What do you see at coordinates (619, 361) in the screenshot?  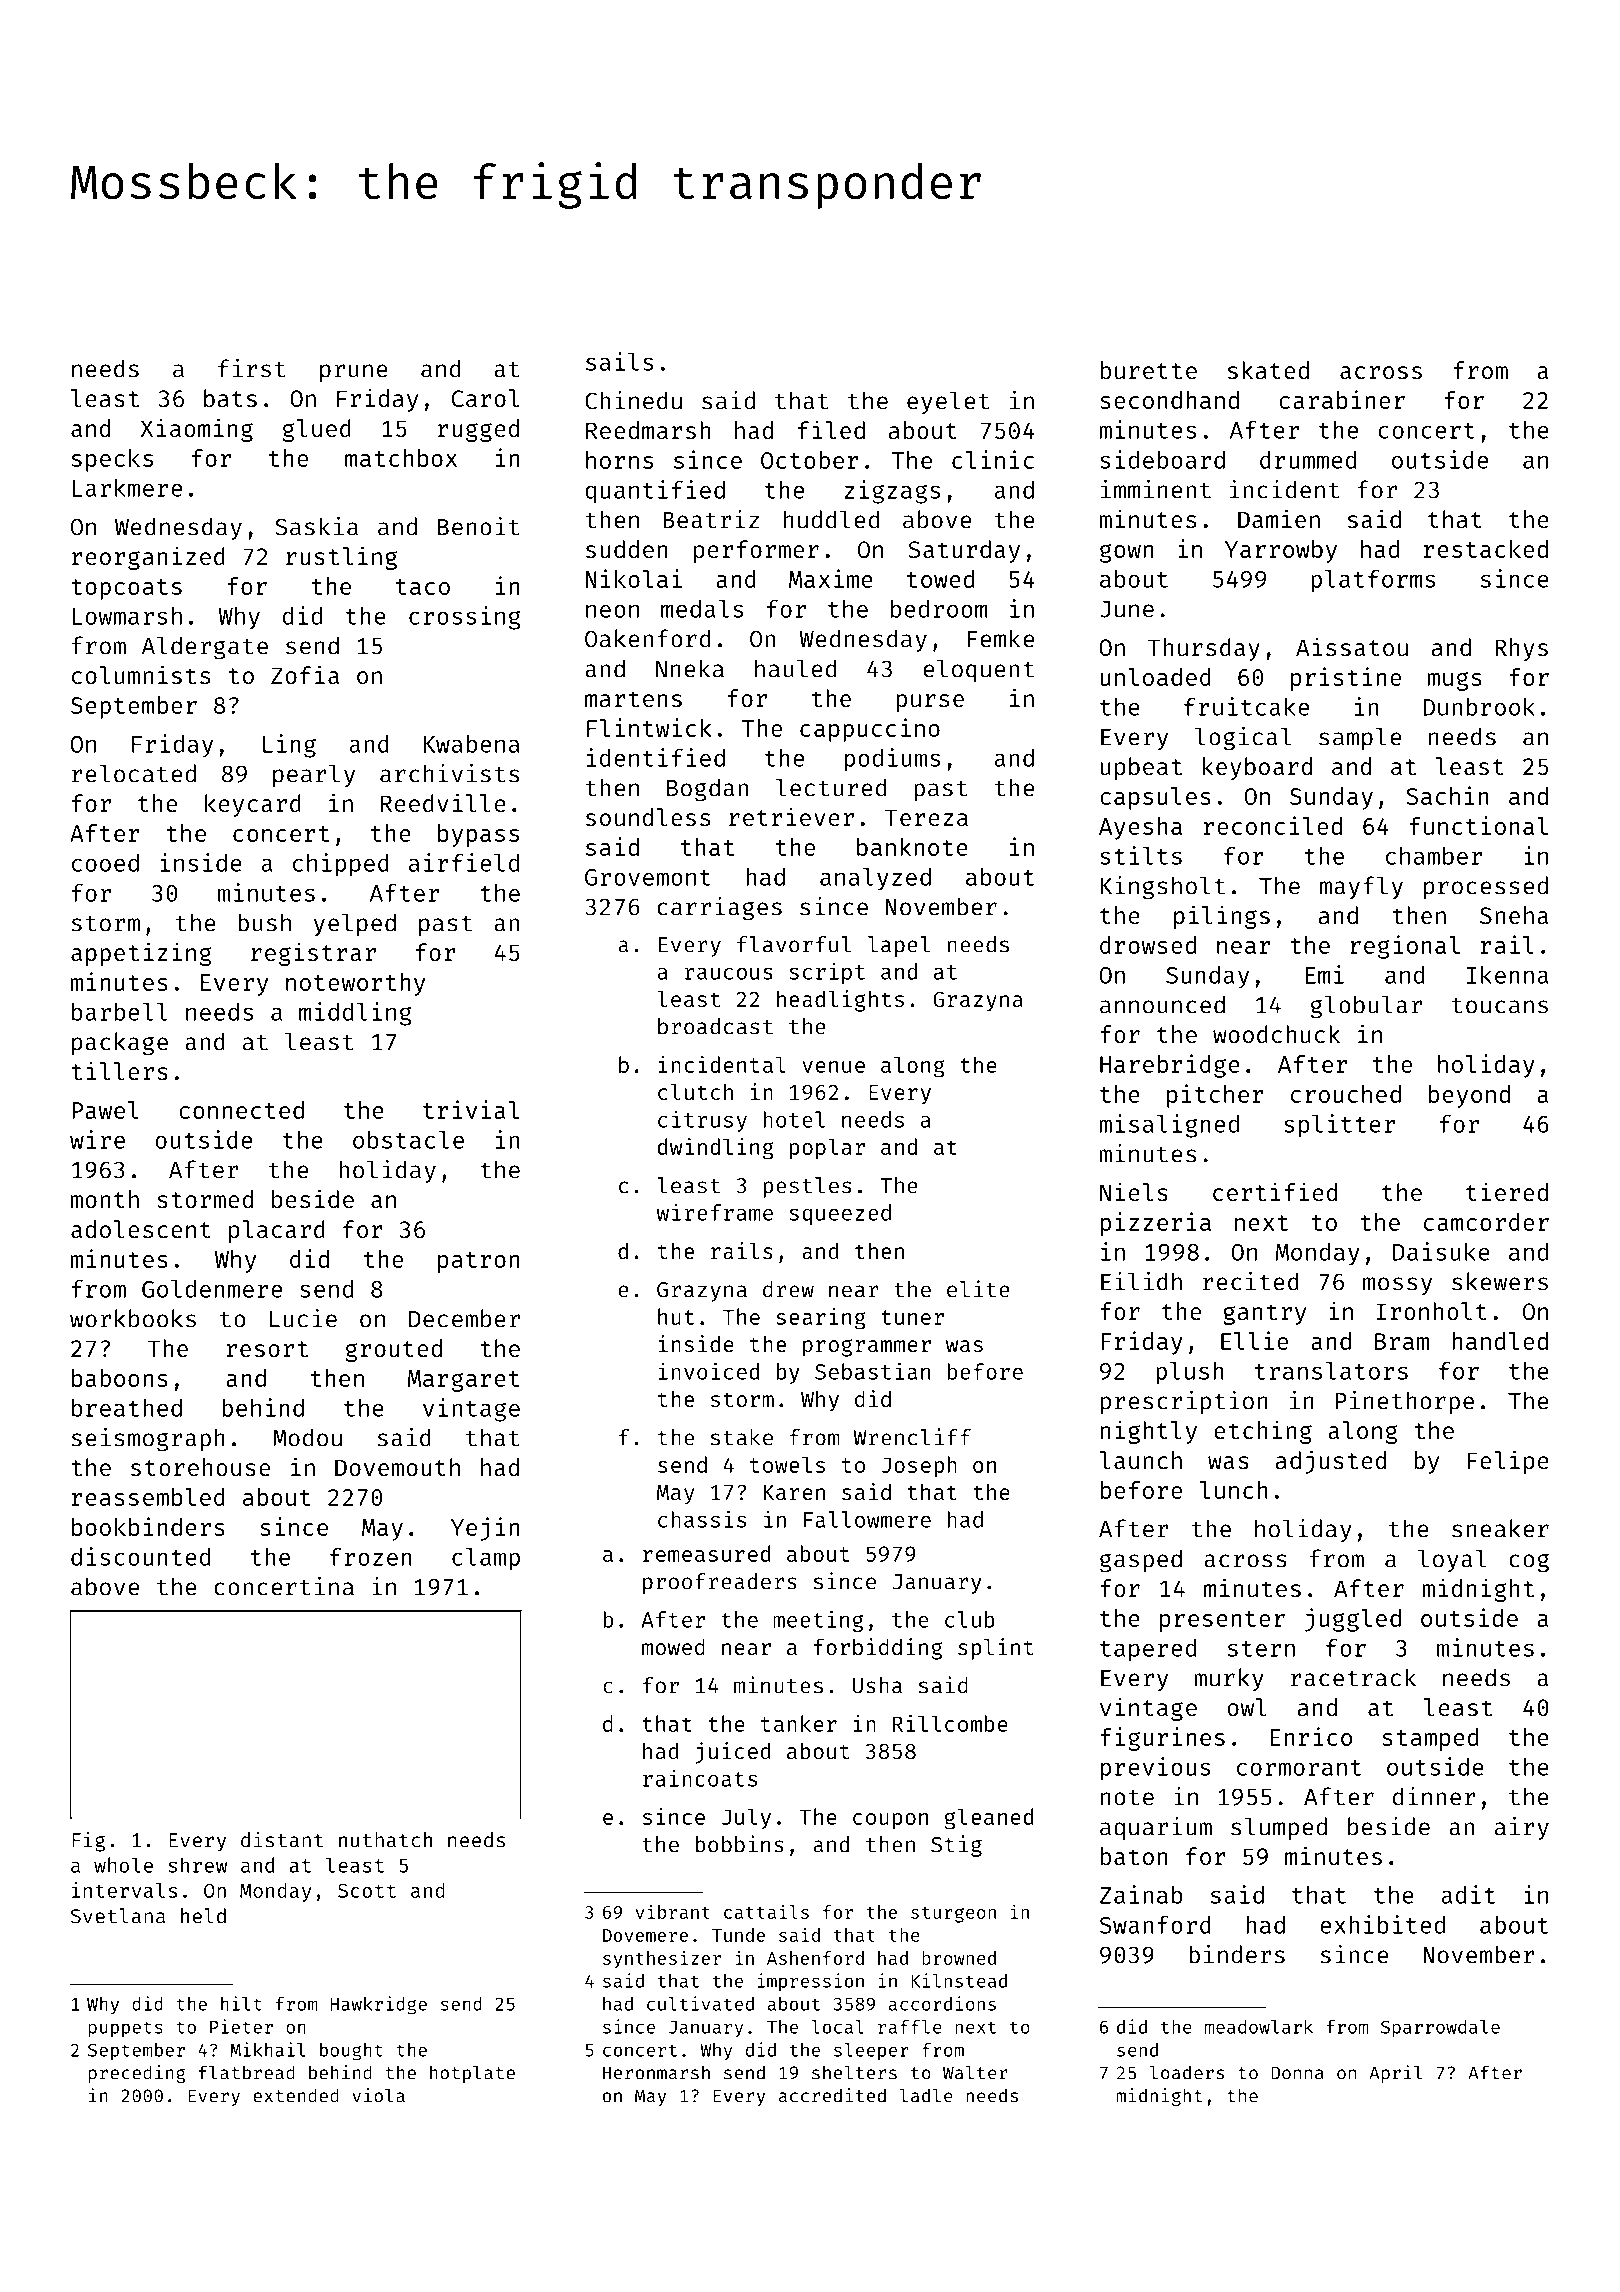 I see `sails` at bounding box center [619, 361].
